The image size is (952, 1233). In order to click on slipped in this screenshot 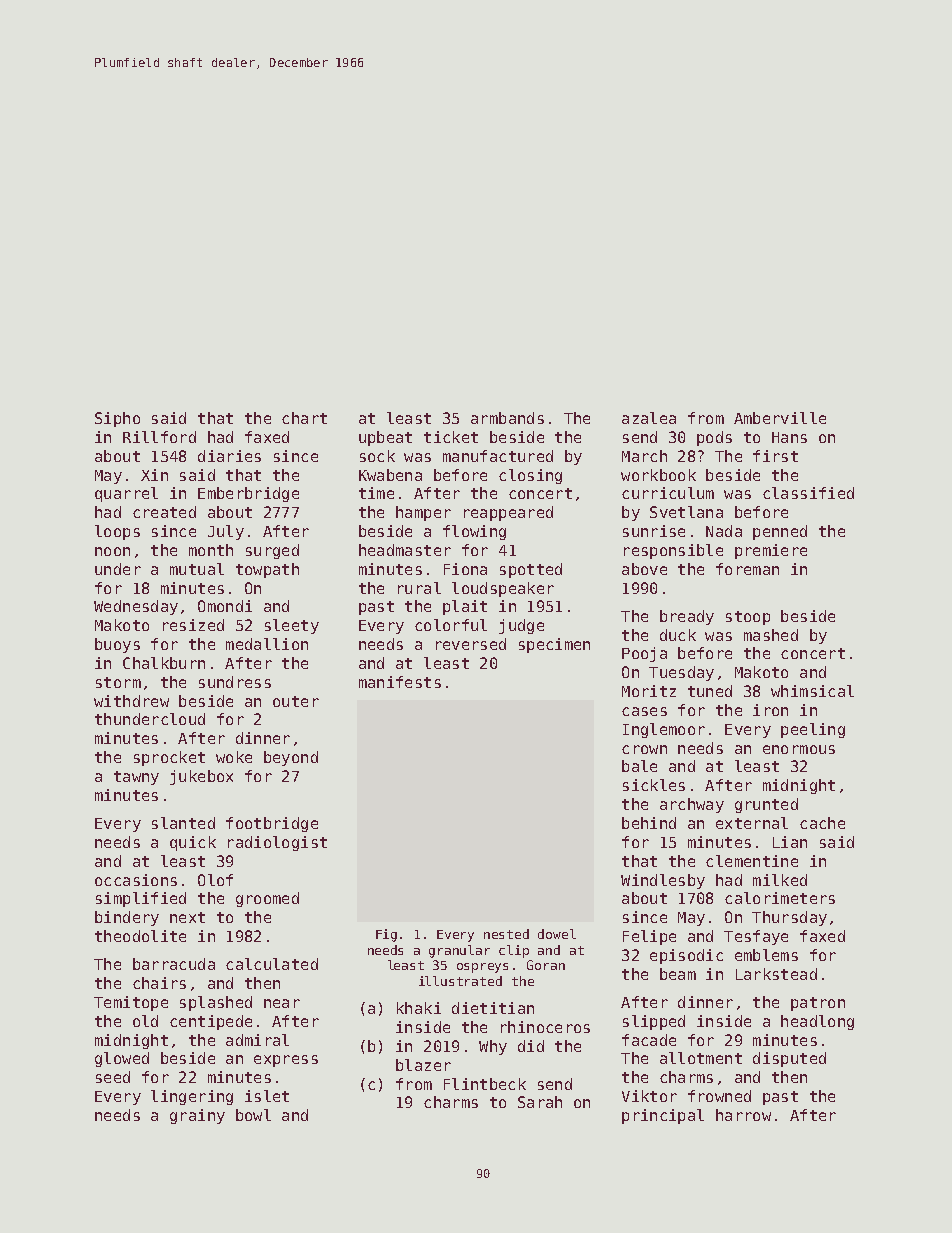, I will do `click(654, 1022)`.
